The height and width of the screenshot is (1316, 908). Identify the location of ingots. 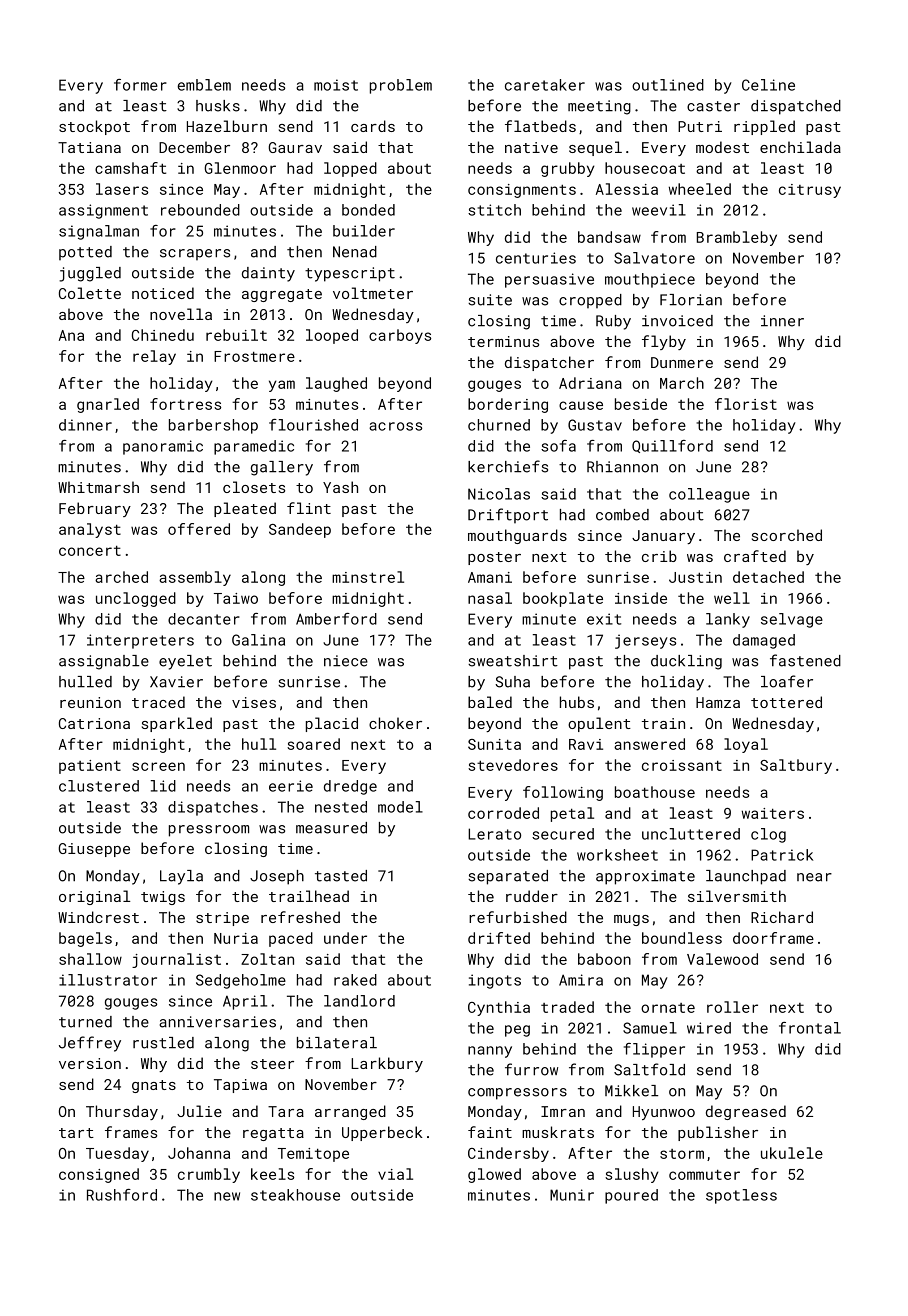
(495, 981).
